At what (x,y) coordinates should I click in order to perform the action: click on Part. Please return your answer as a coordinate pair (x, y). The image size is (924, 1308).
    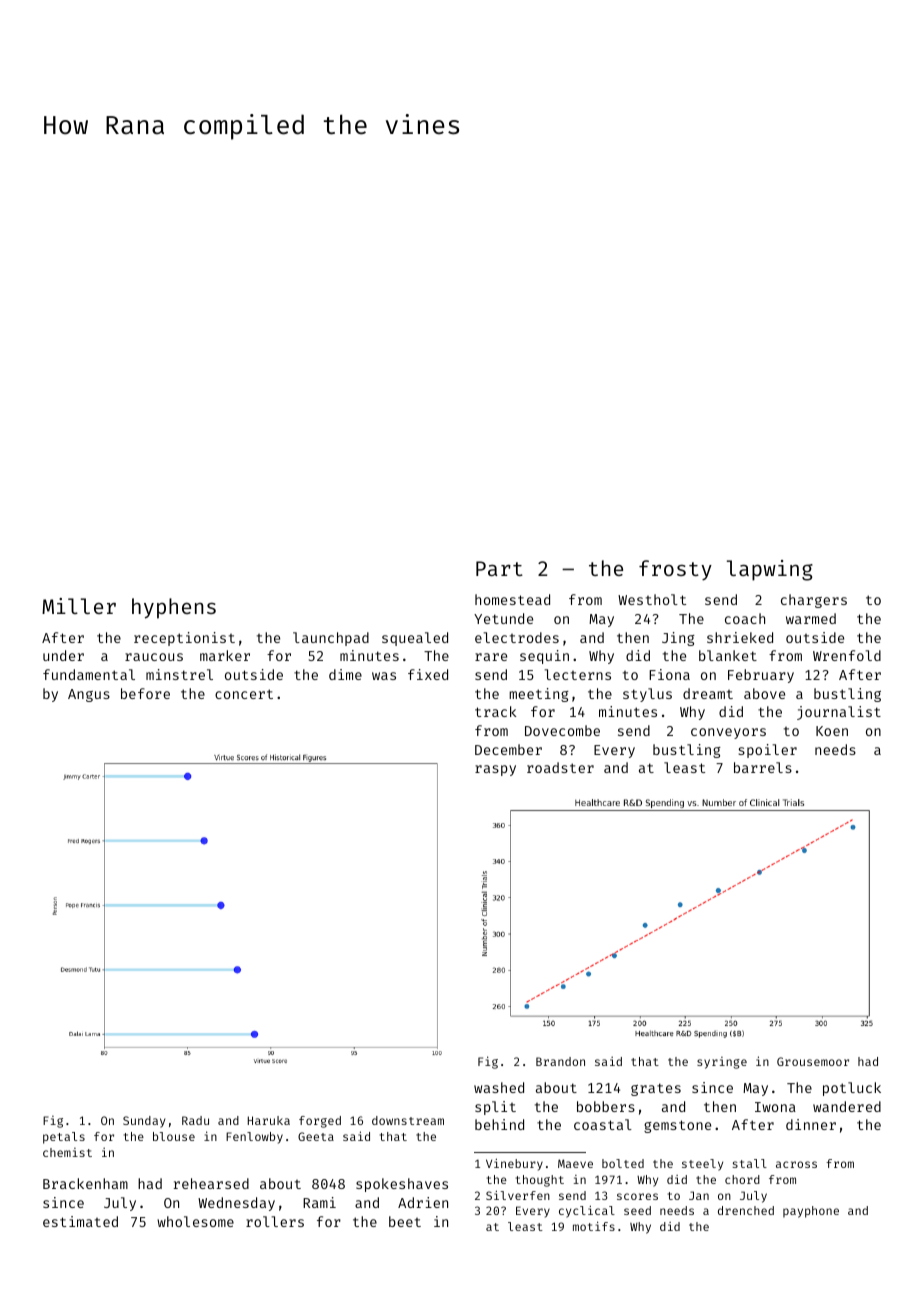
    Looking at the image, I should click on (499, 568).
